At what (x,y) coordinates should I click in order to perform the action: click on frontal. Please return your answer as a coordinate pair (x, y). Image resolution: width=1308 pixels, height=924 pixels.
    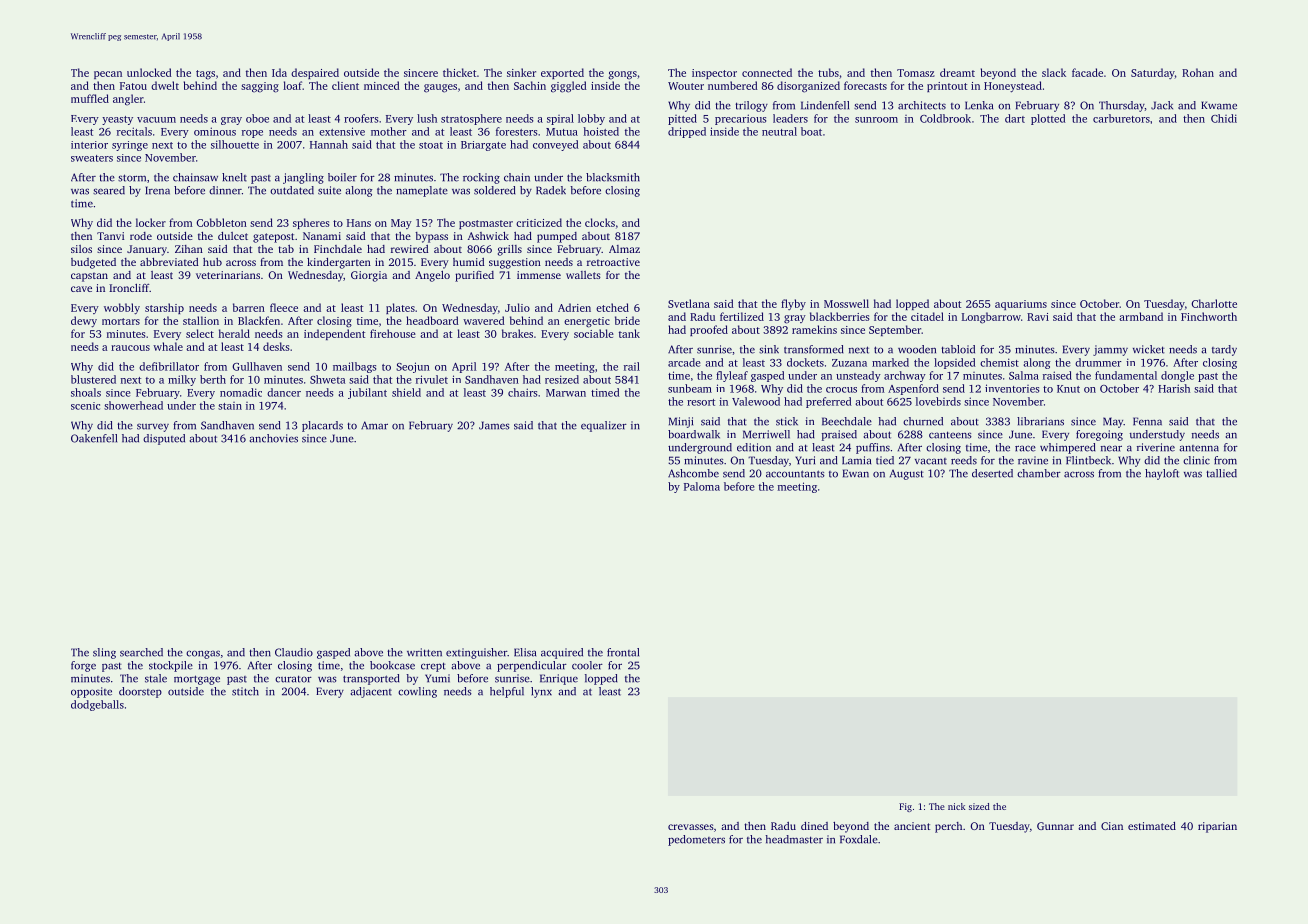
    Looking at the image, I should click on (623, 652).
